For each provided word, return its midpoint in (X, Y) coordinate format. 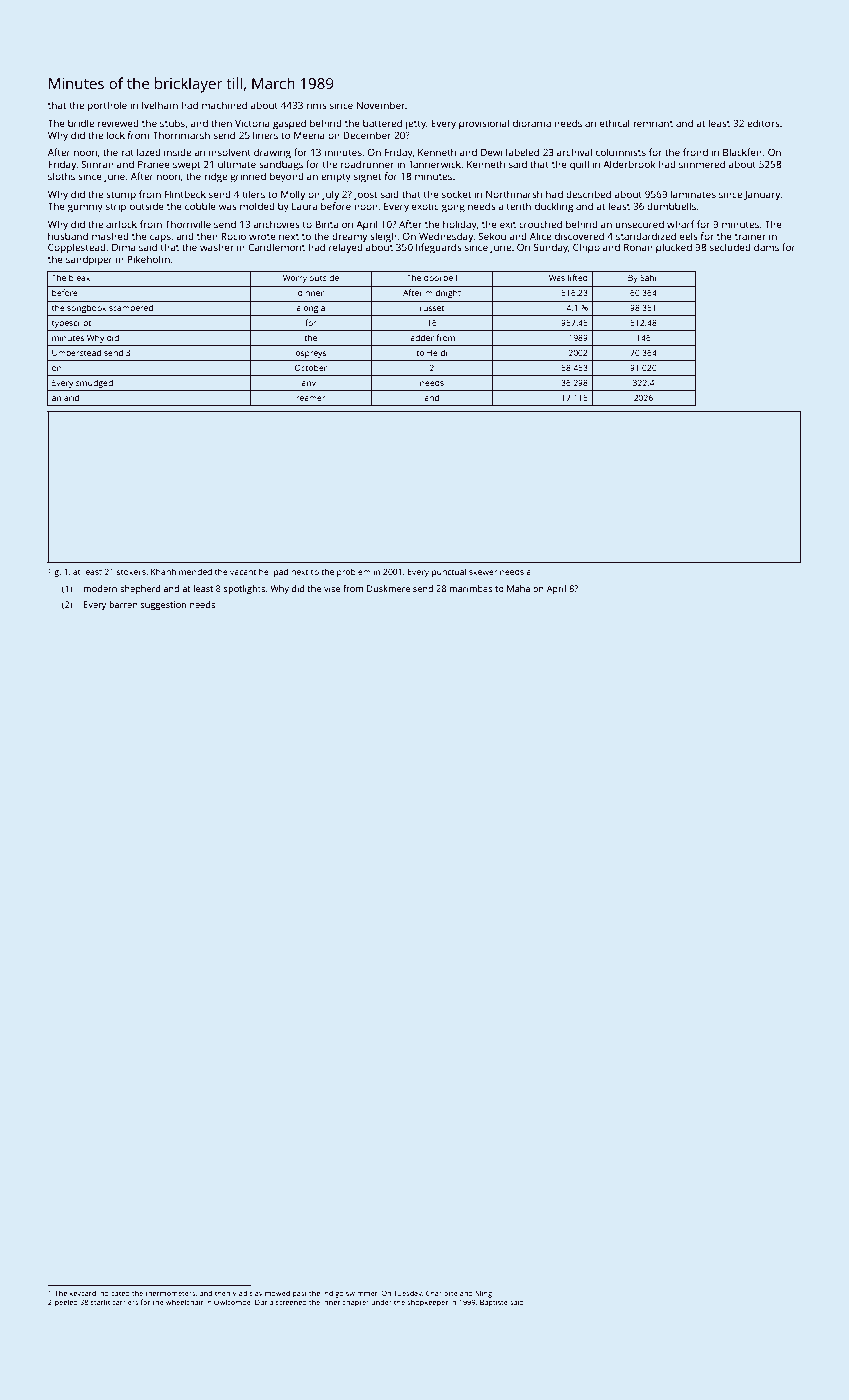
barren (123, 604)
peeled (66, 1303)
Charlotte (442, 1293)
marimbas (471, 588)
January (762, 196)
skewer (483, 571)
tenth (519, 206)
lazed (149, 152)
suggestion (163, 605)
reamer (311, 398)
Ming (483, 1294)
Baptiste (494, 1303)
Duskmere (388, 588)
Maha (518, 588)
